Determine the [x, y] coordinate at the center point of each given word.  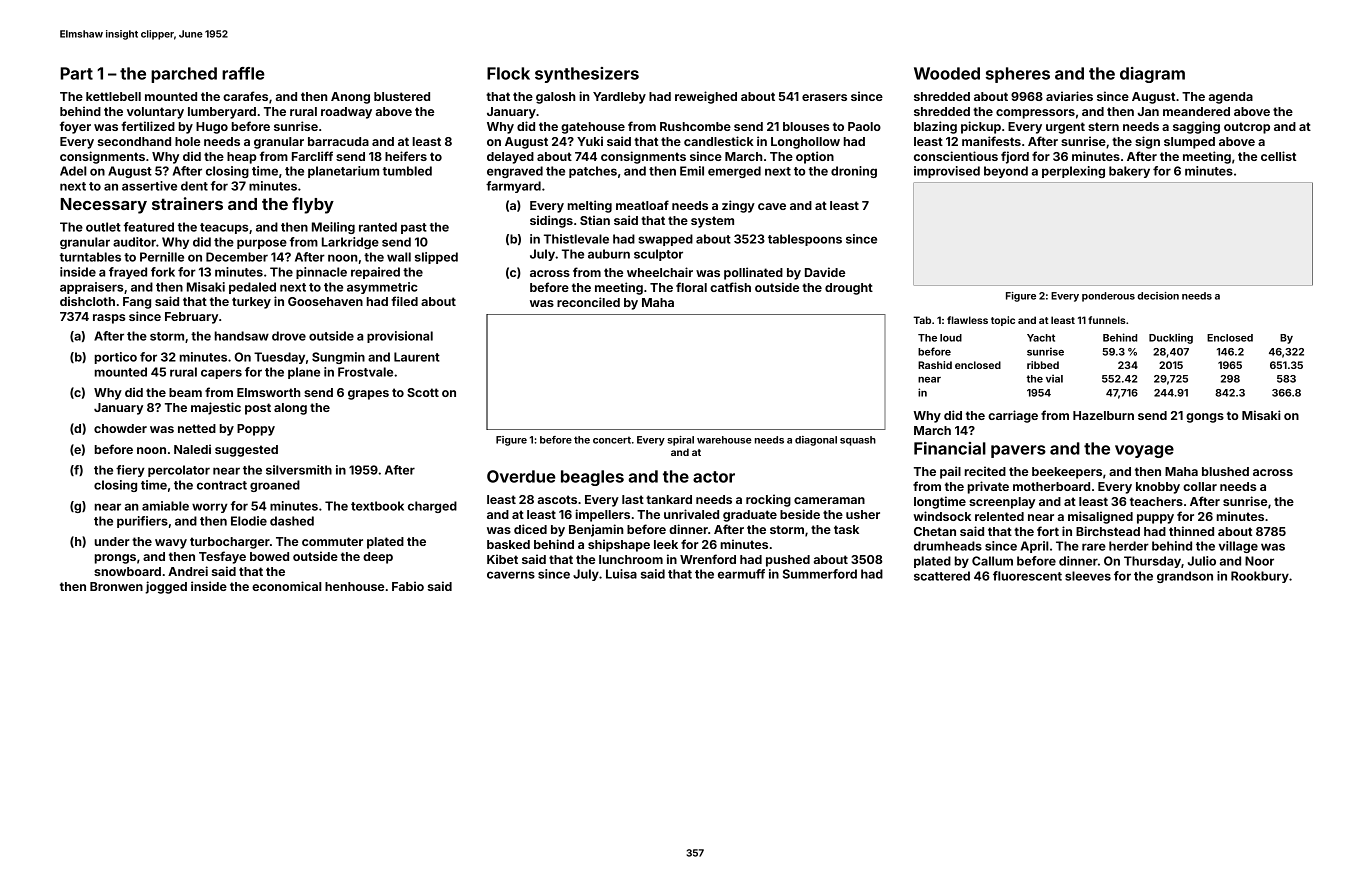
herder [1129, 546]
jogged [166, 587]
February [191, 318]
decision [1158, 296]
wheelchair [660, 272]
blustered [402, 96]
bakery [1129, 172]
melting [590, 206]
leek [666, 544]
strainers [187, 203]
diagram [1152, 75]
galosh [556, 98]
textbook [377, 506]
